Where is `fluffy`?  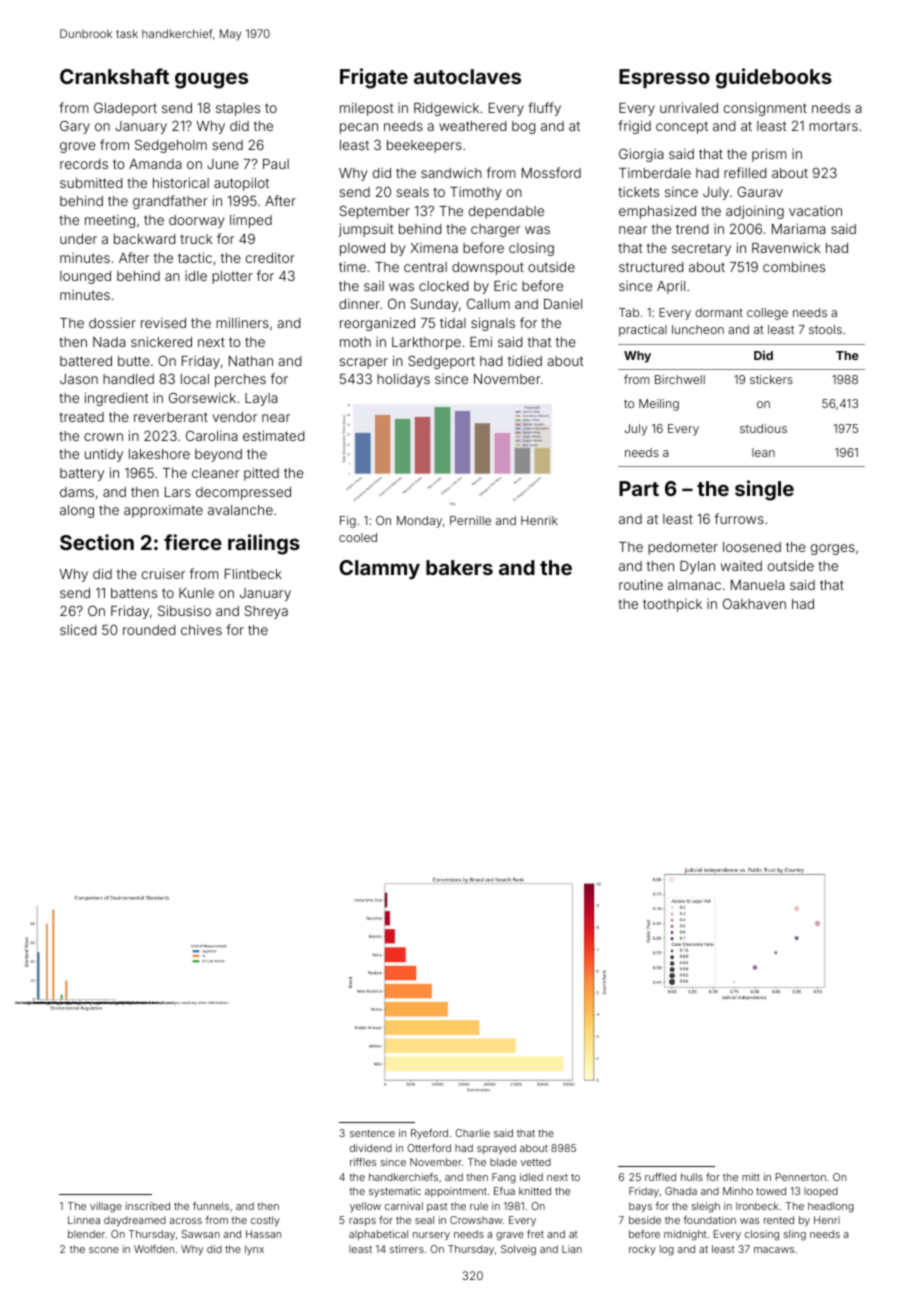
fluffy is located at coordinates (544, 109).
